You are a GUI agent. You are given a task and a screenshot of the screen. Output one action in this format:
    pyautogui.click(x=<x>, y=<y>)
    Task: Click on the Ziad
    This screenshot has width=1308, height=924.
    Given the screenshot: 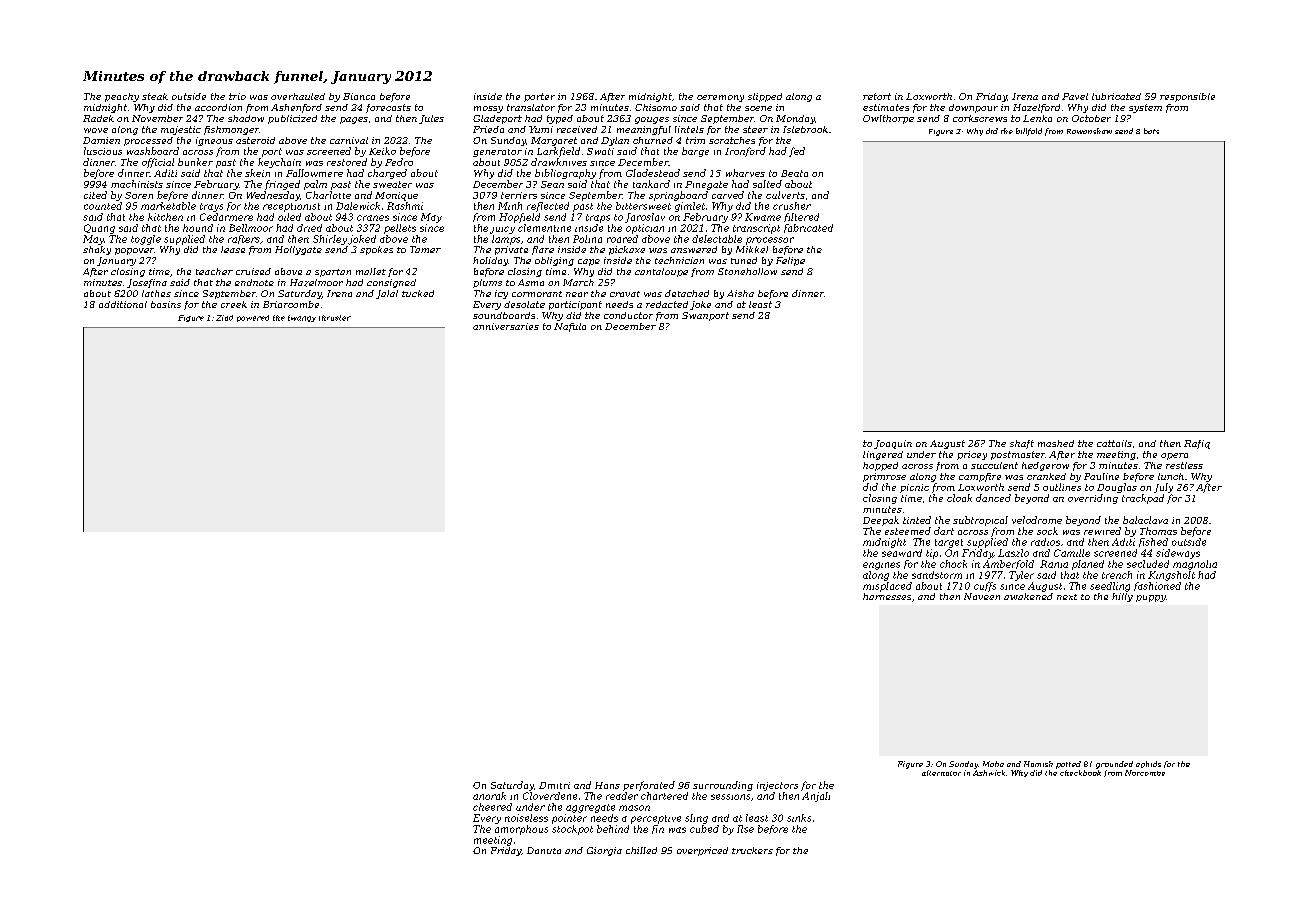 What is the action you would take?
    pyautogui.click(x=224, y=318)
